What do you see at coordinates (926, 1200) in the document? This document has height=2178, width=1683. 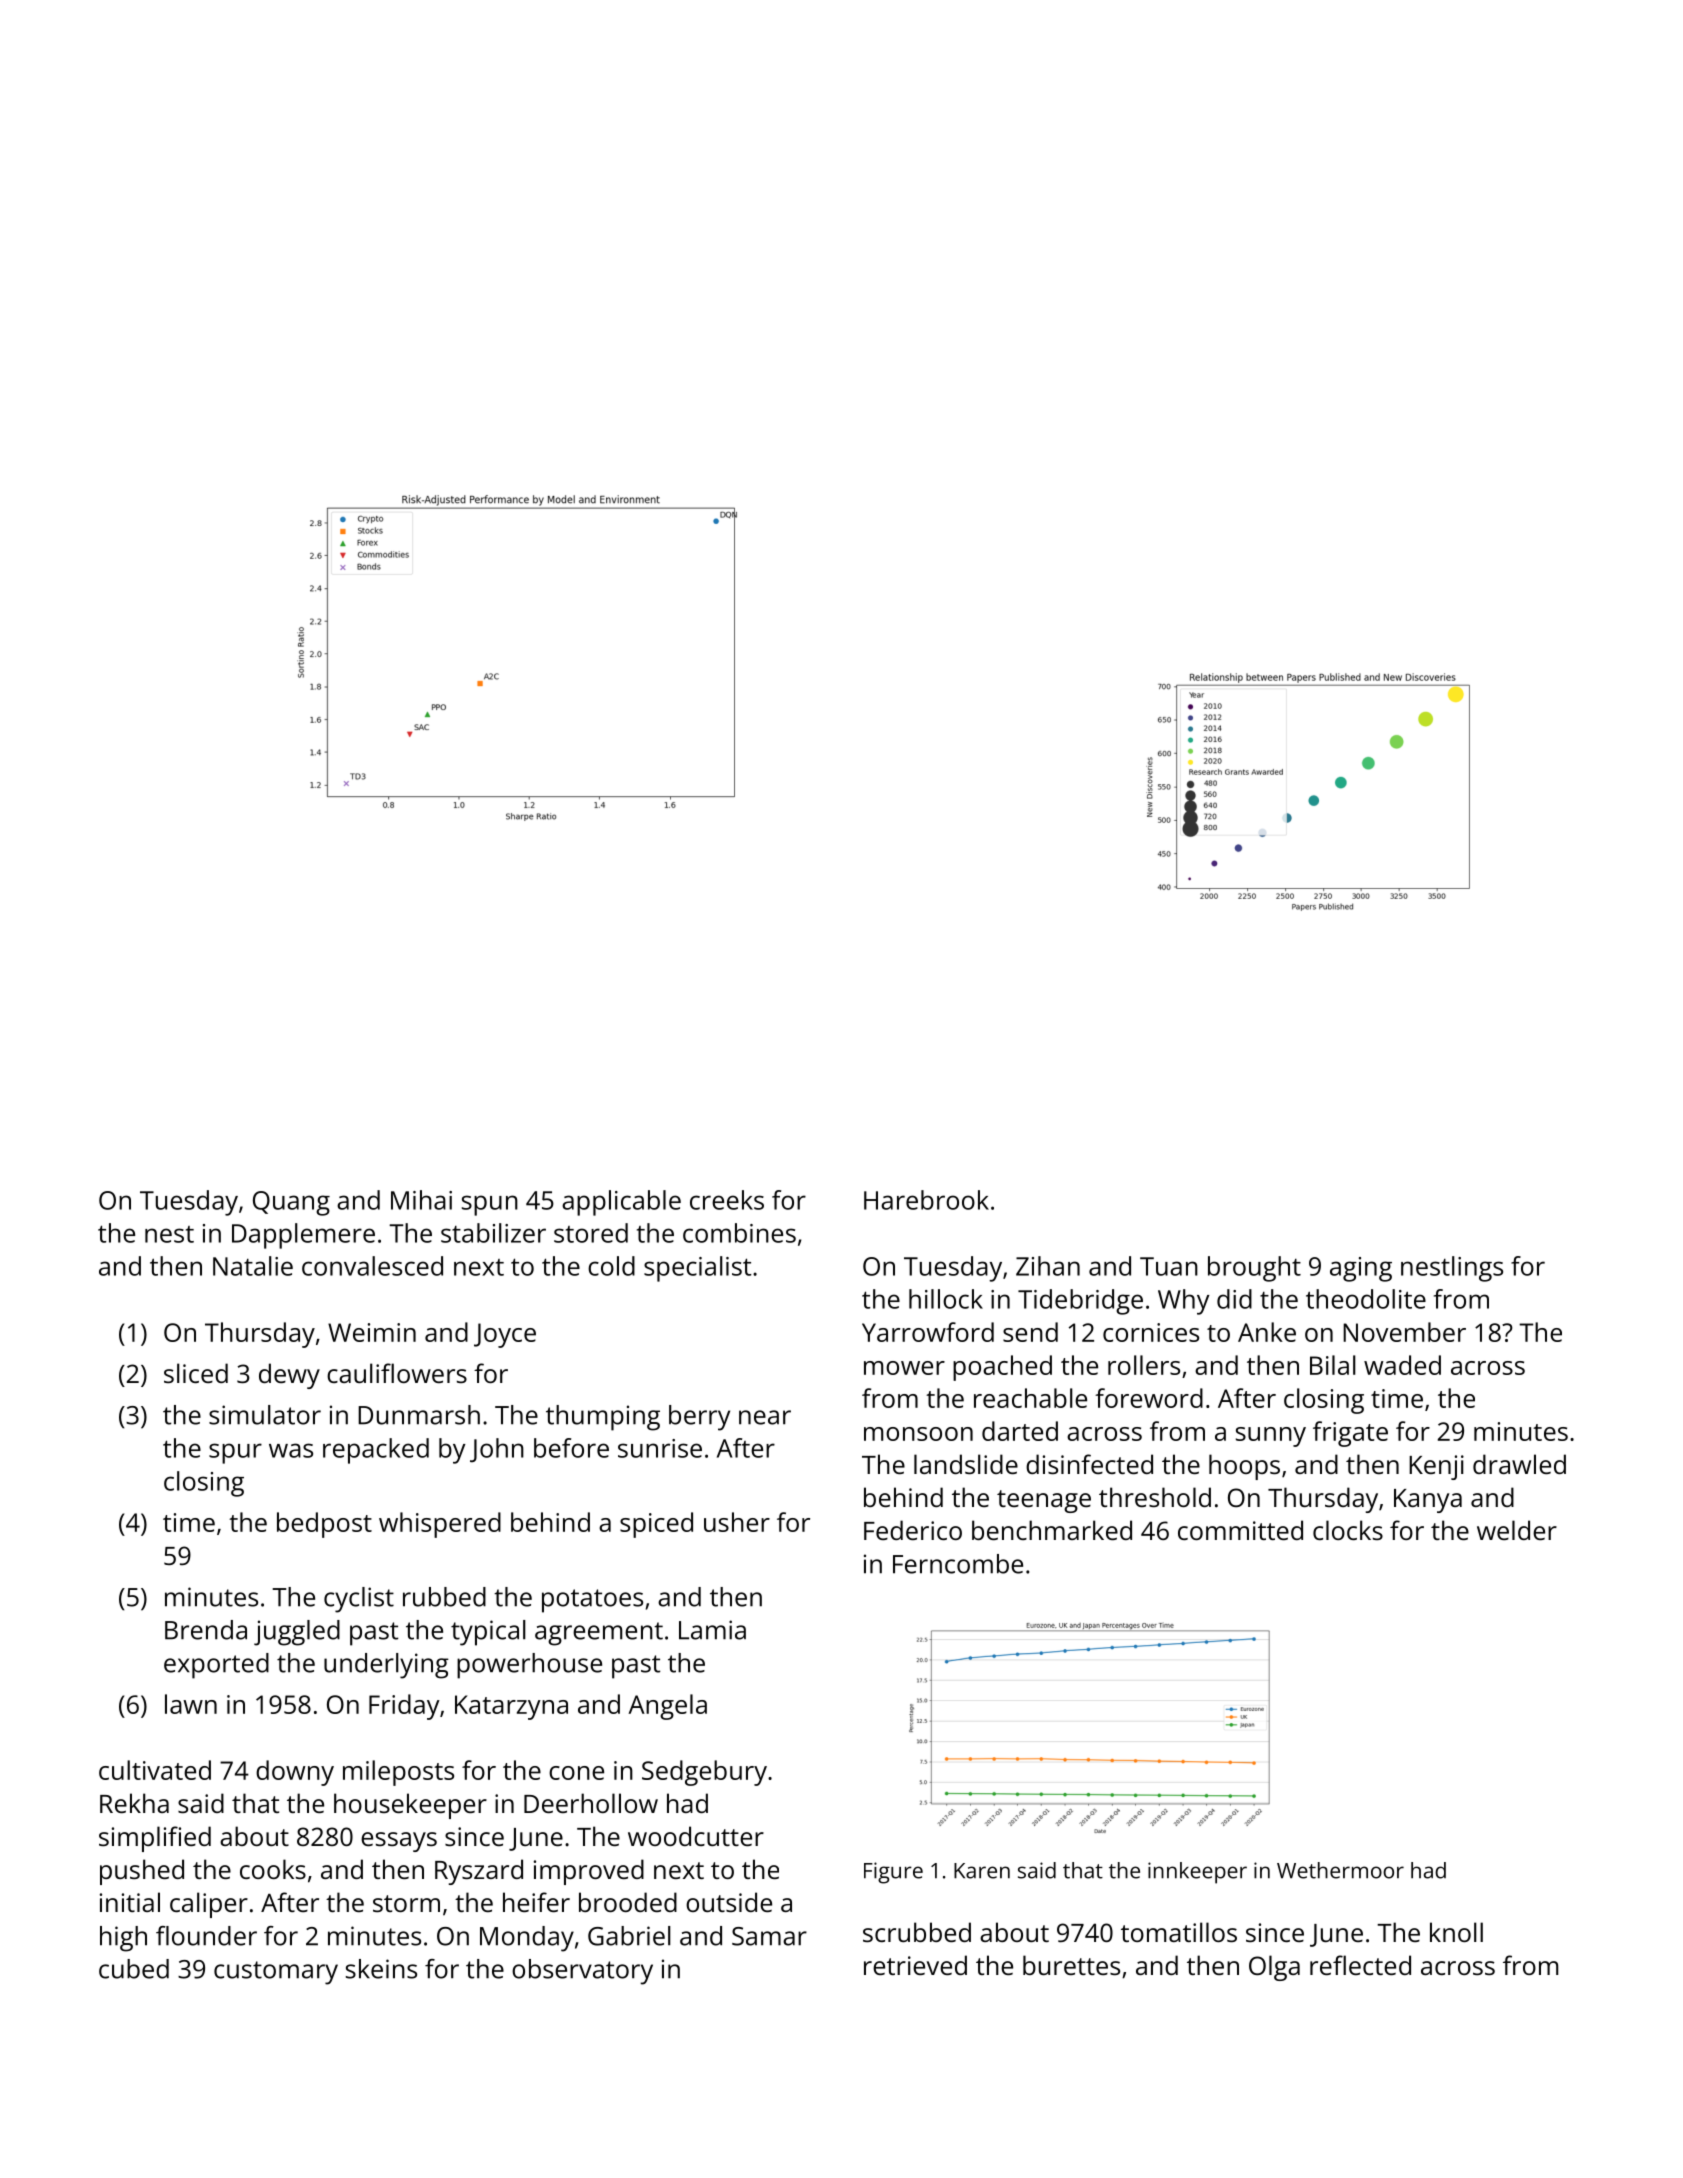 I see `Harebrook` at bounding box center [926, 1200].
